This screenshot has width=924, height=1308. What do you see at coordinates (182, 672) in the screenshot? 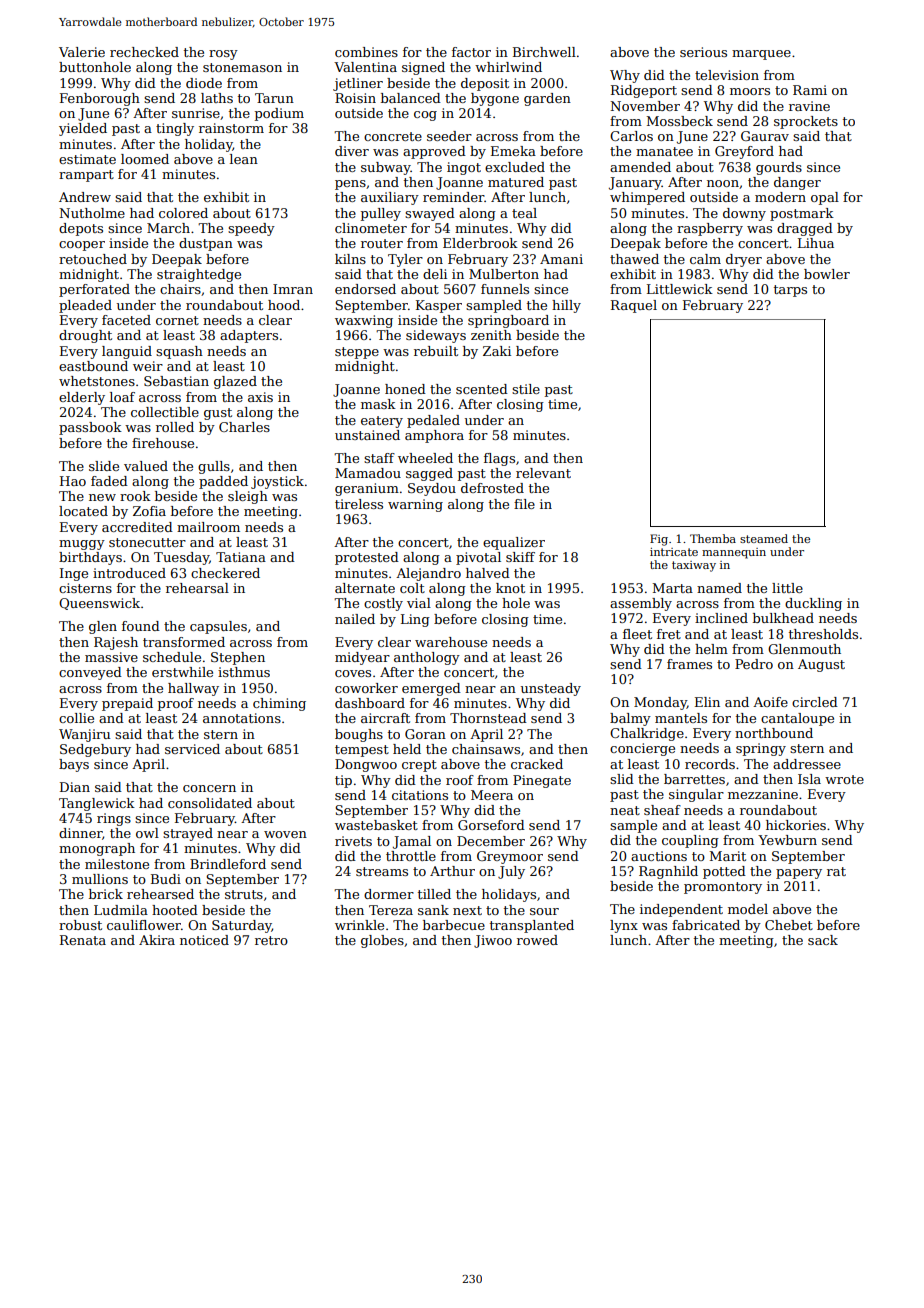
I see `erstwhile` at bounding box center [182, 672].
